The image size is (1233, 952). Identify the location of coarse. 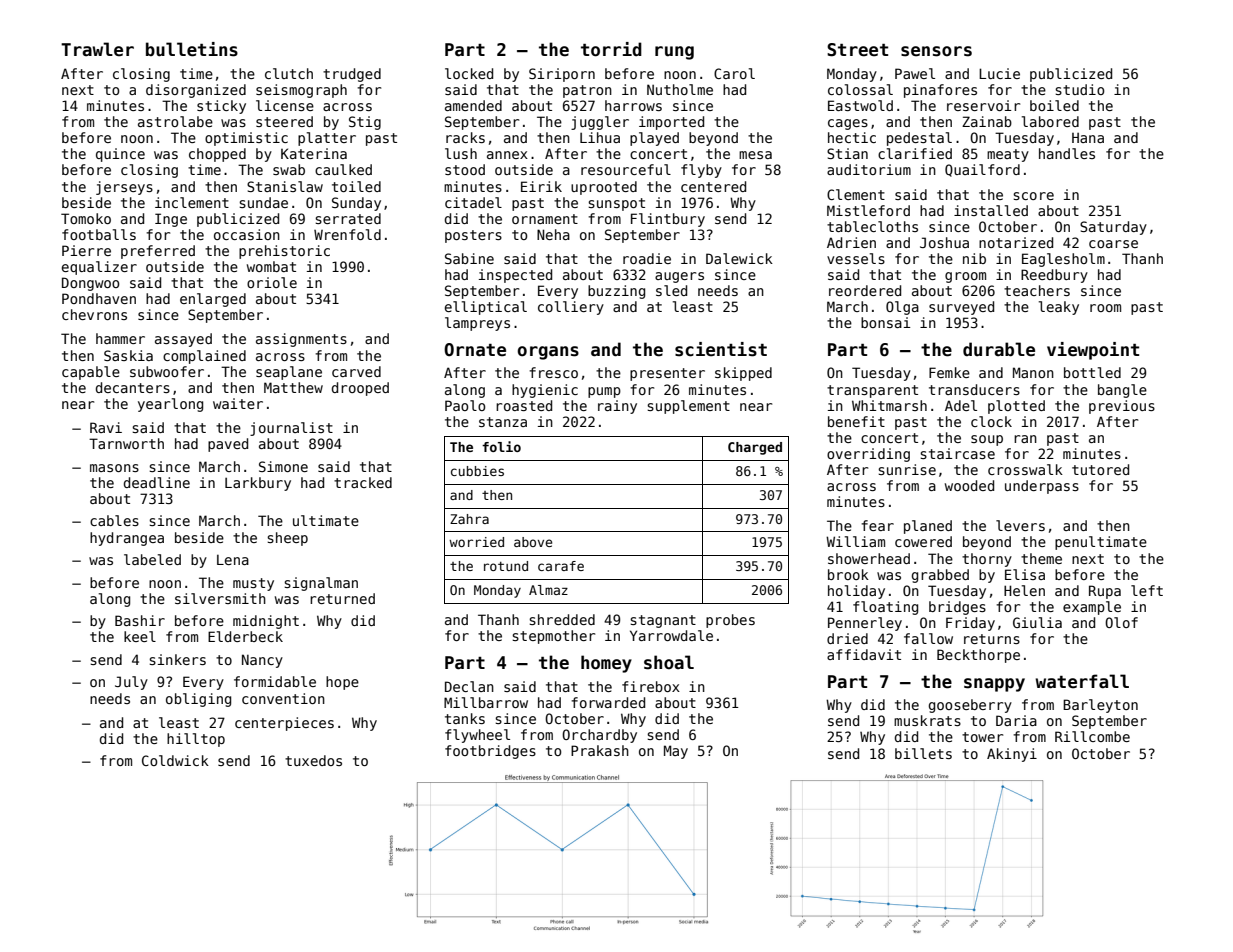
(1113, 244).
